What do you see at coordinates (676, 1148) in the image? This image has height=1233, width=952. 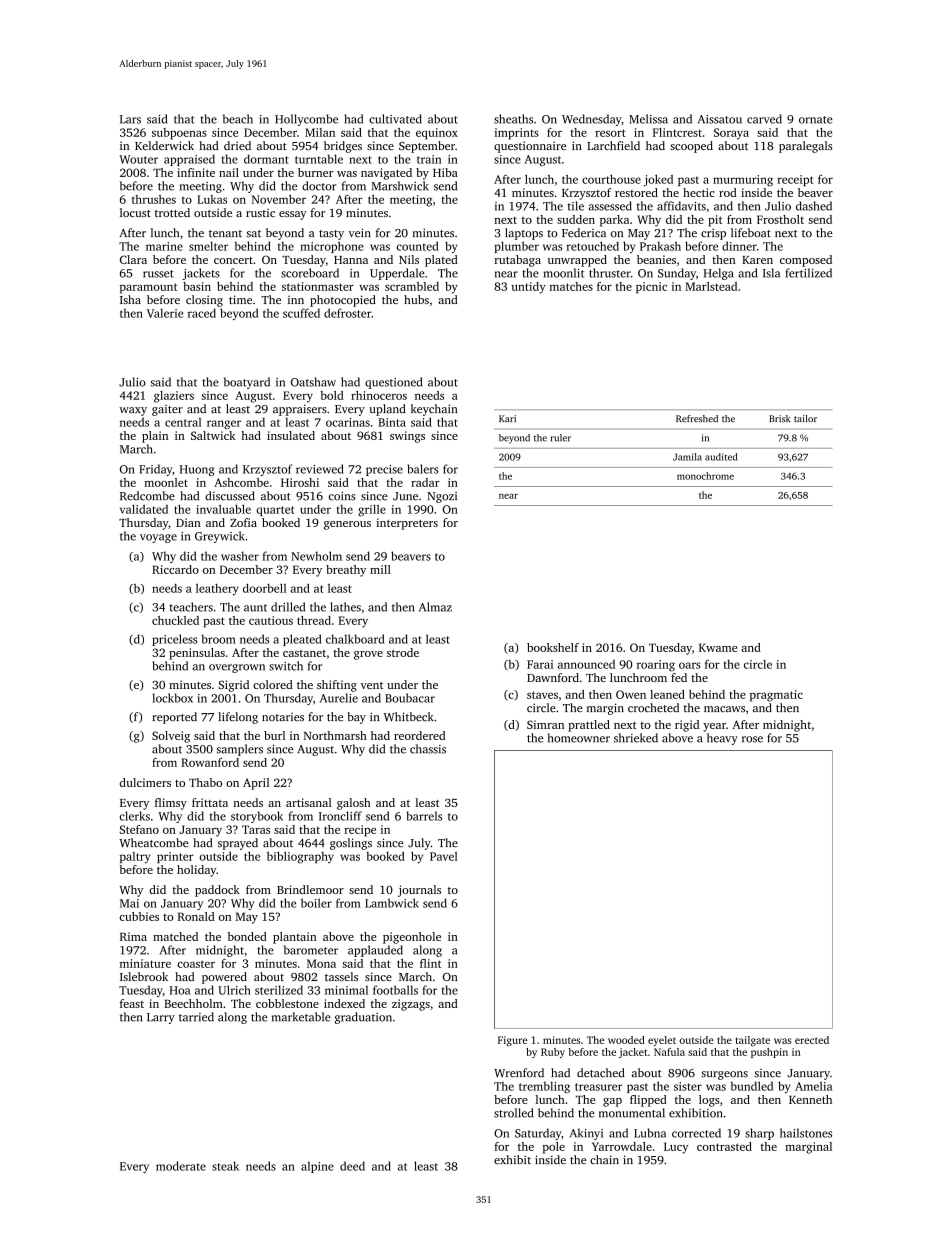 I see `Lucy` at bounding box center [676, 1148].
